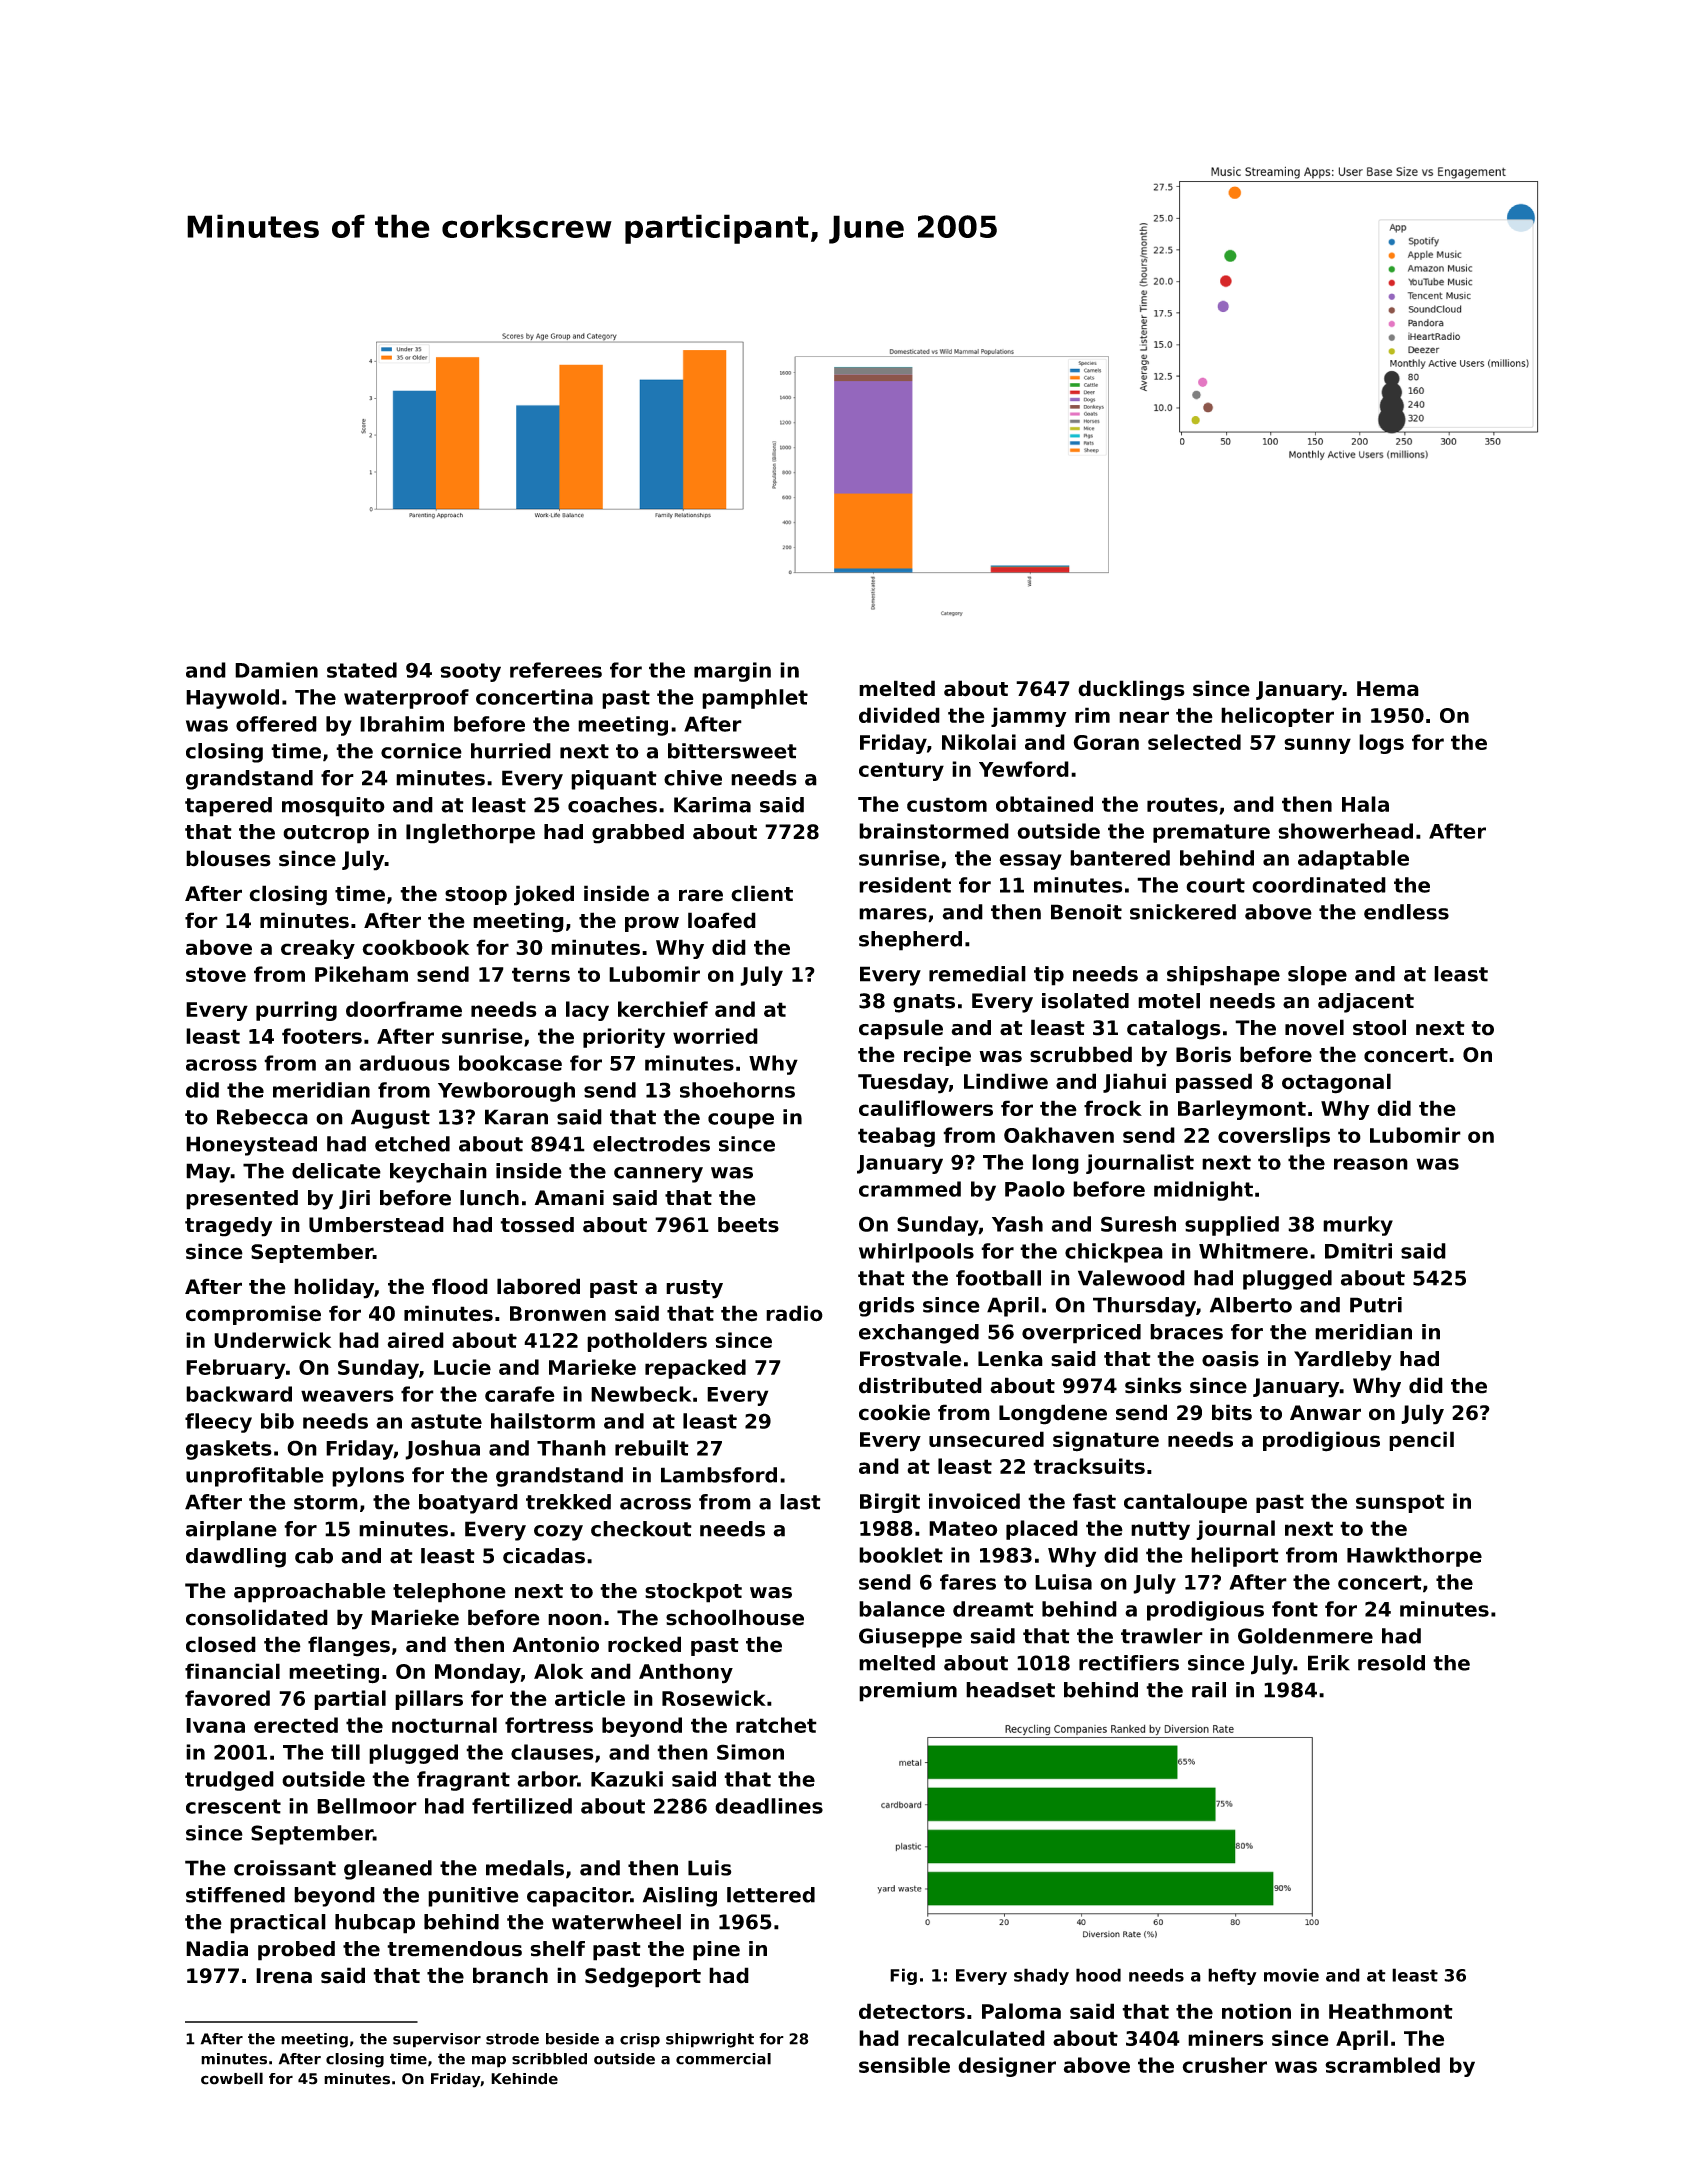 The width and height of the page is (1683, 2178). What do you see at coordinates (544, 895) in the page?
I see `joked` at bounding box center [544, 895].
